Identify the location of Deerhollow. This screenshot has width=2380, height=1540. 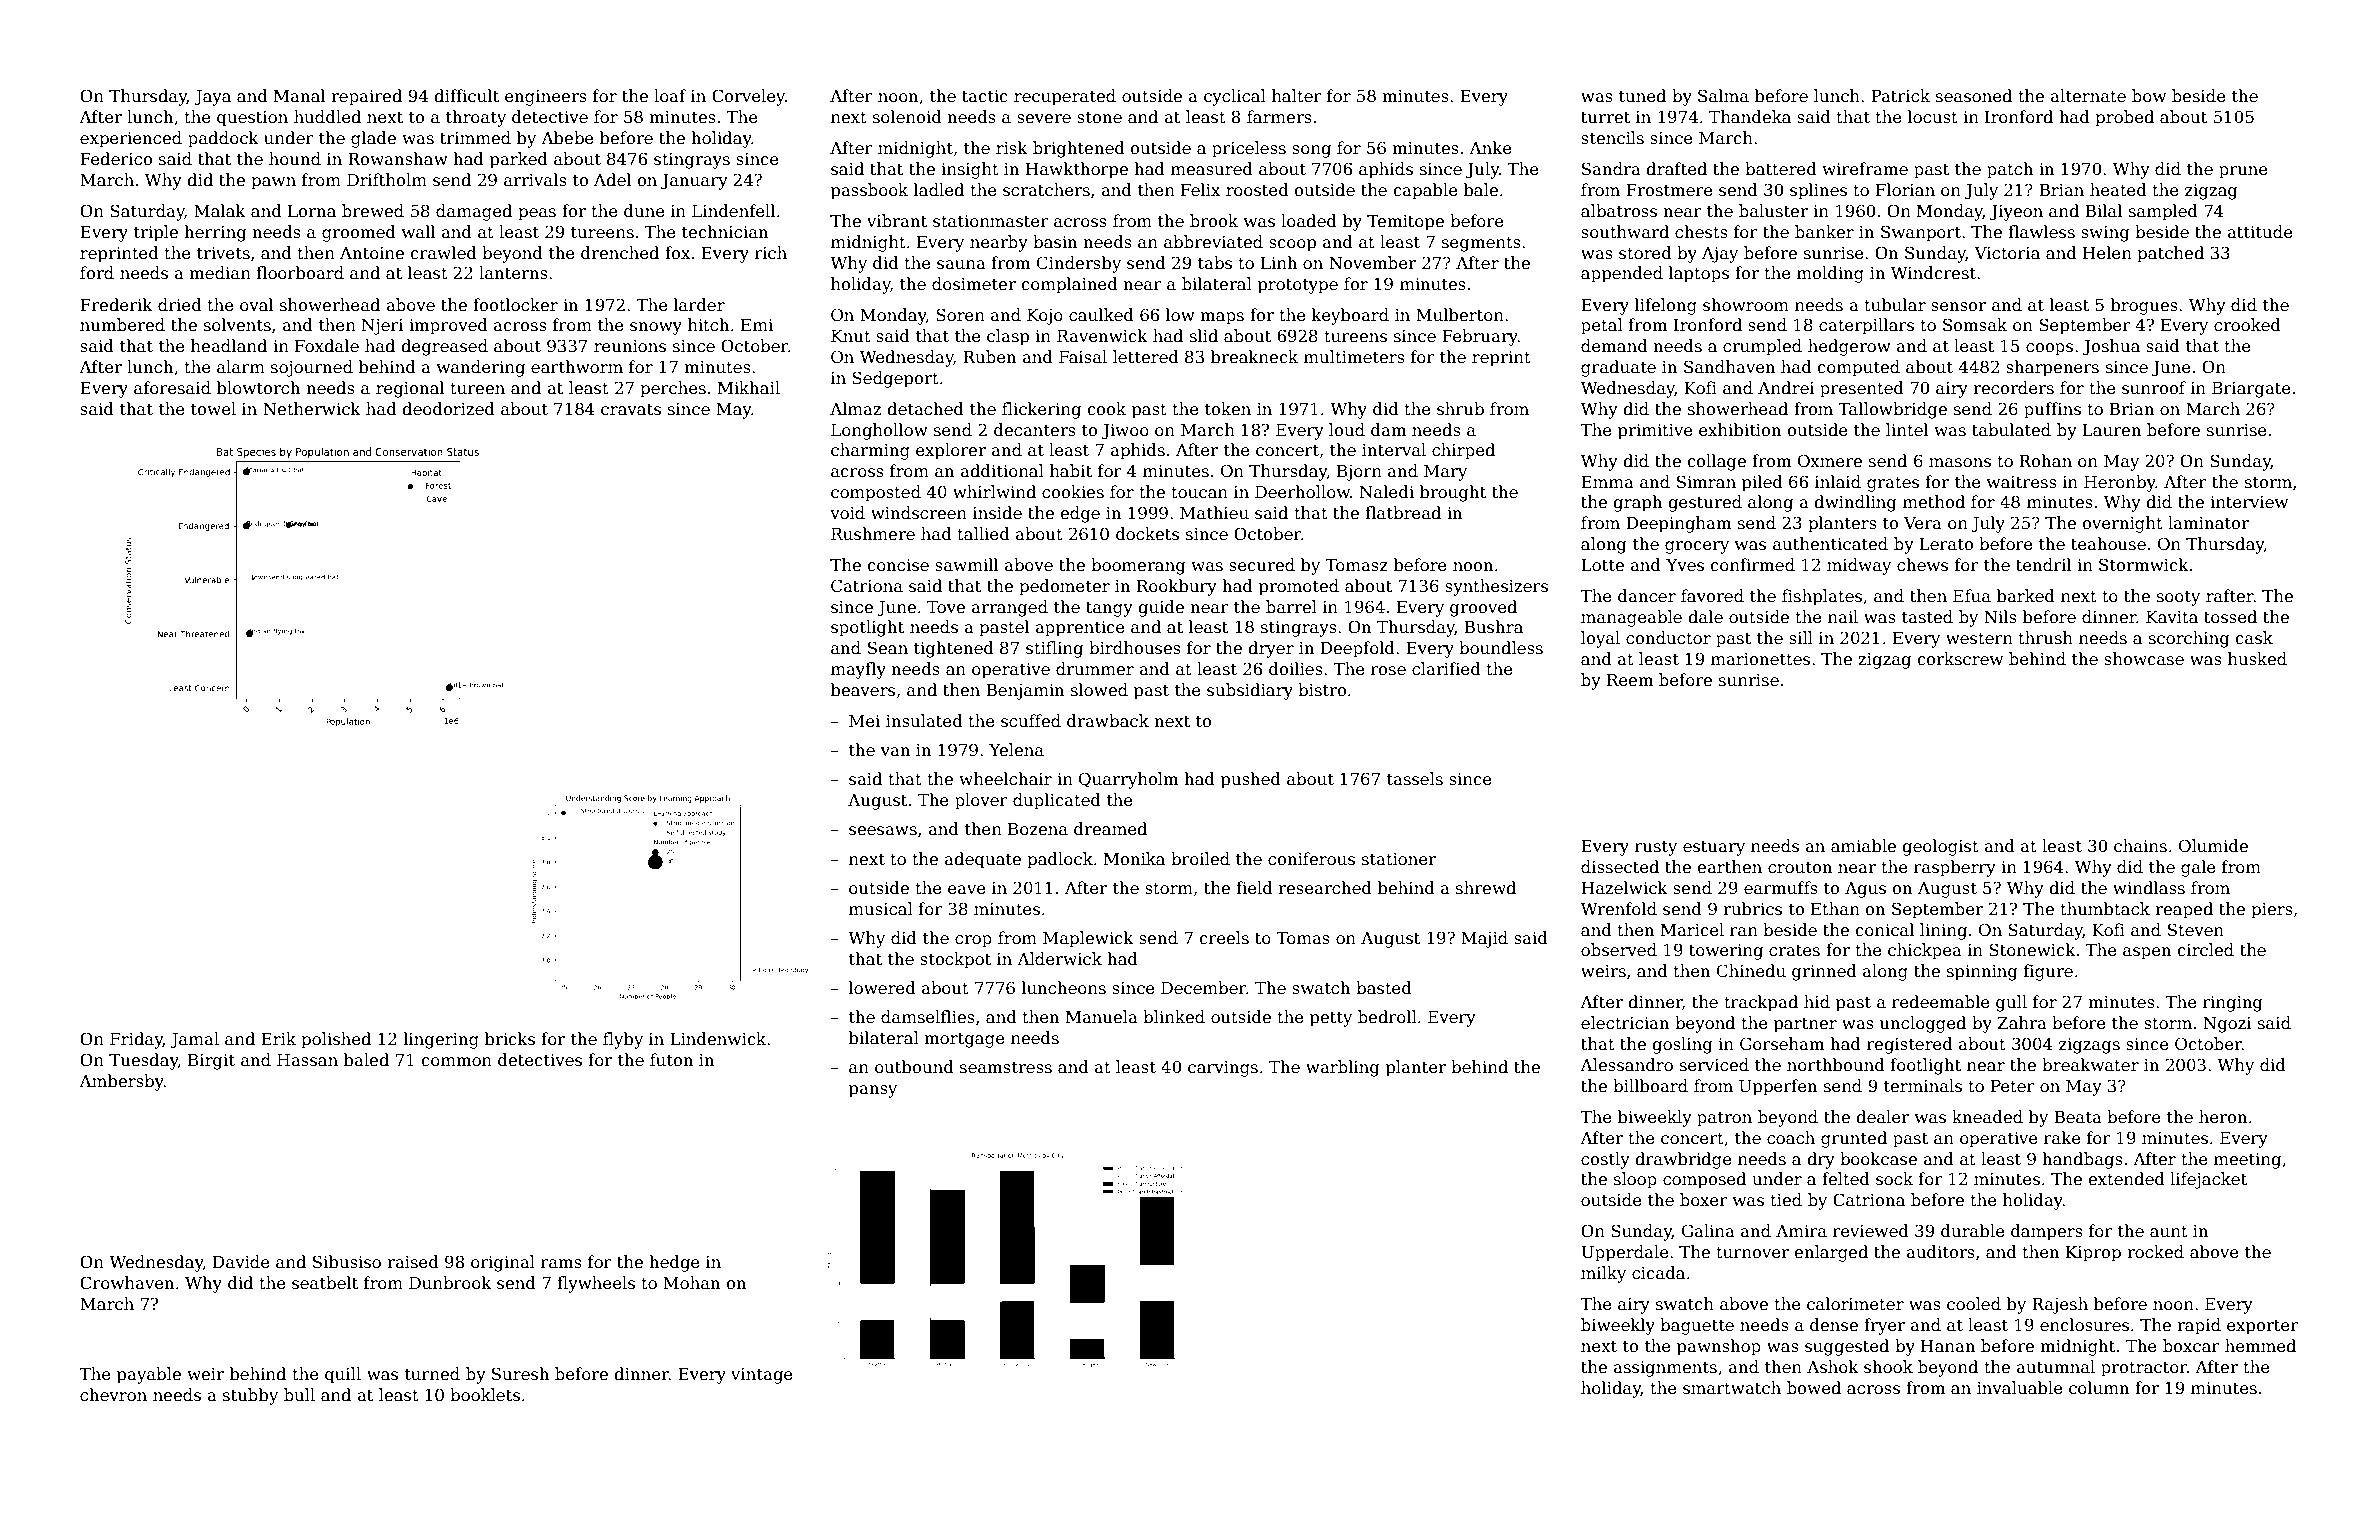
(1302, 492).
